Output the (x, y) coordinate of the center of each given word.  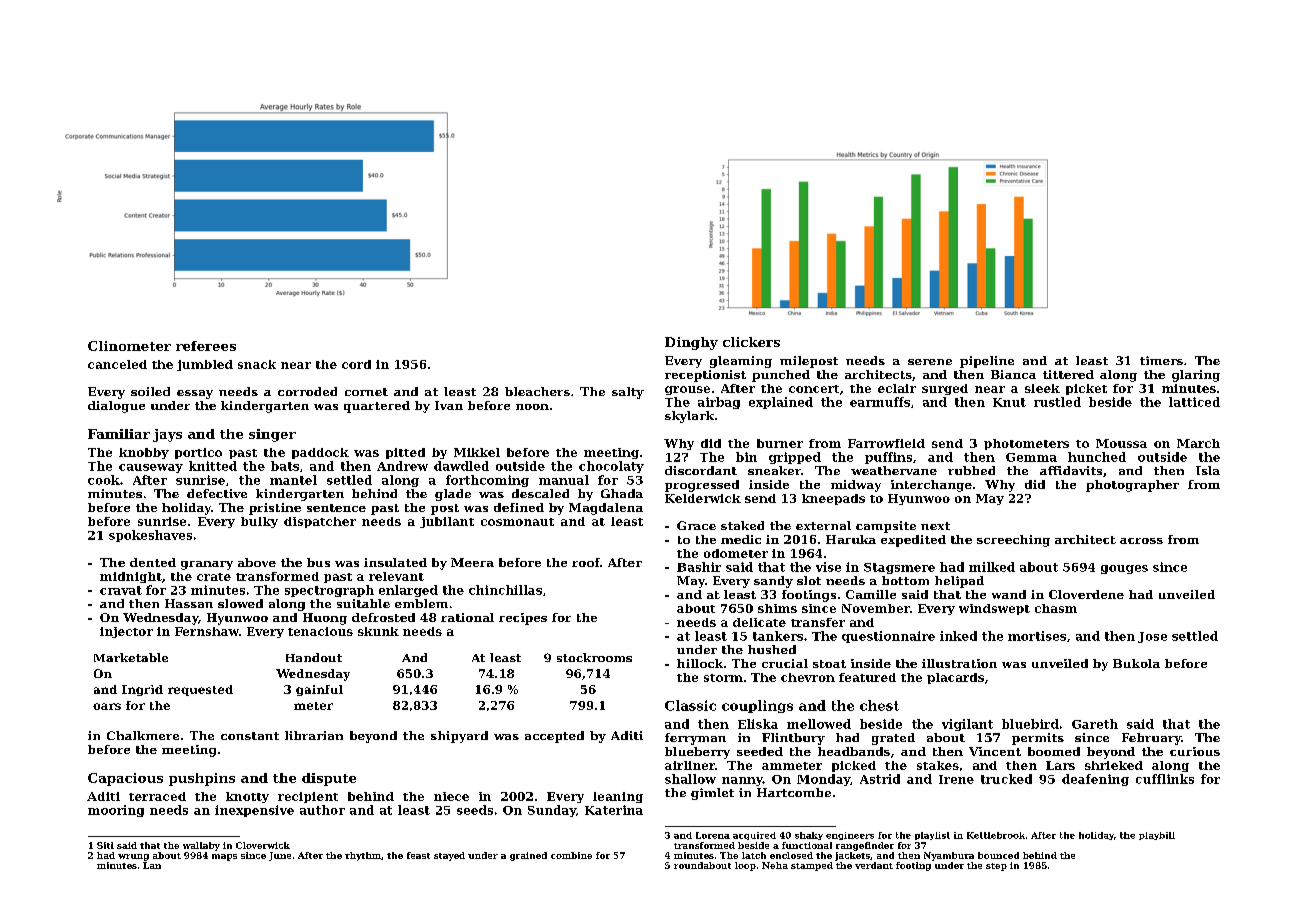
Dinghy (691, 343)
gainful (319, 690)
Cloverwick (263, 845)
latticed (1194, 402)
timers (1161, 360)
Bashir (699, 567)
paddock (320, 453)
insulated (395, 562)
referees (206, 346)
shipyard (459, 737)
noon (532, 407)
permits (1038, 739)
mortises (1037, 636)
